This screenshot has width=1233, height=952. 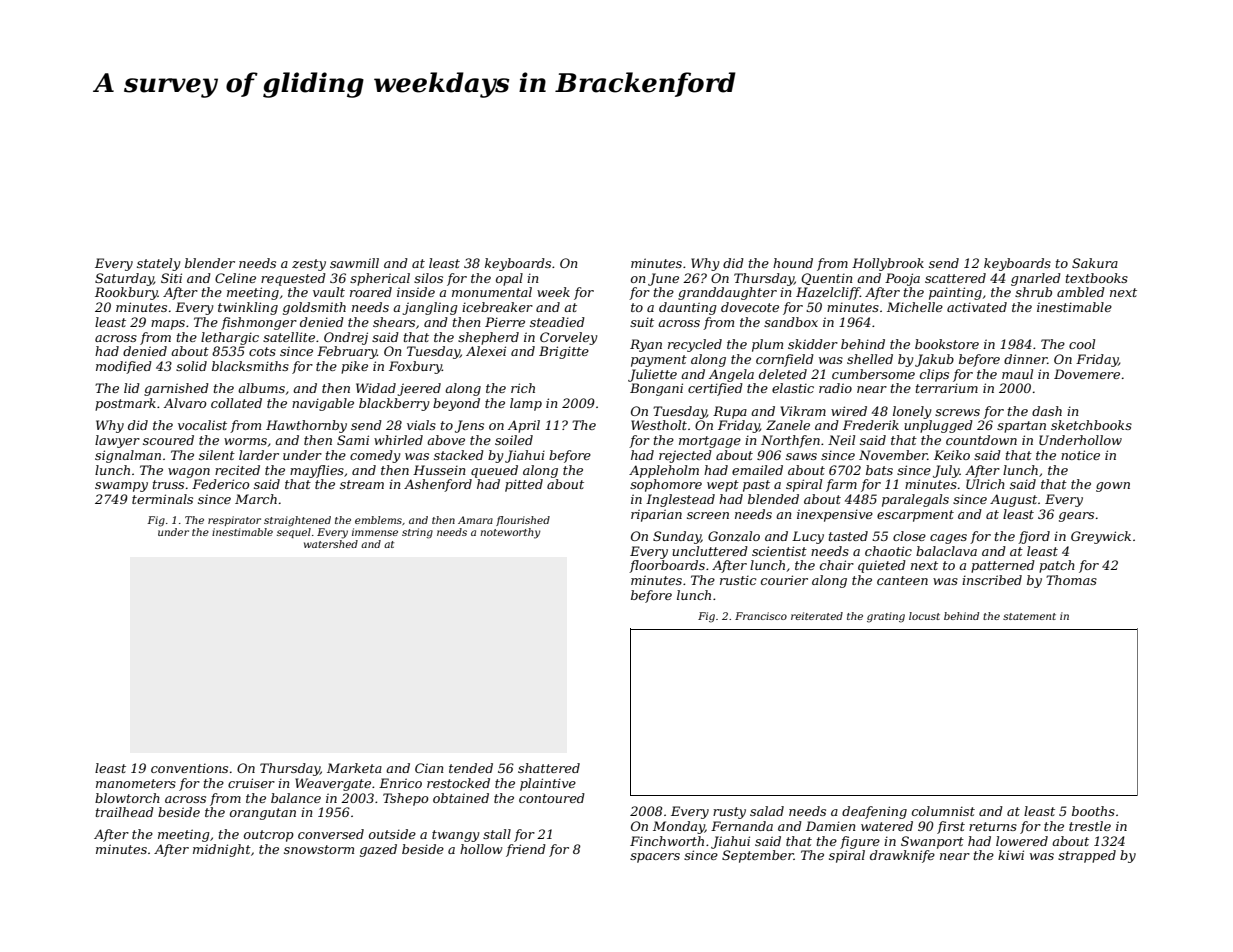 I want to click on maul, so click(x=1017, y=374).
